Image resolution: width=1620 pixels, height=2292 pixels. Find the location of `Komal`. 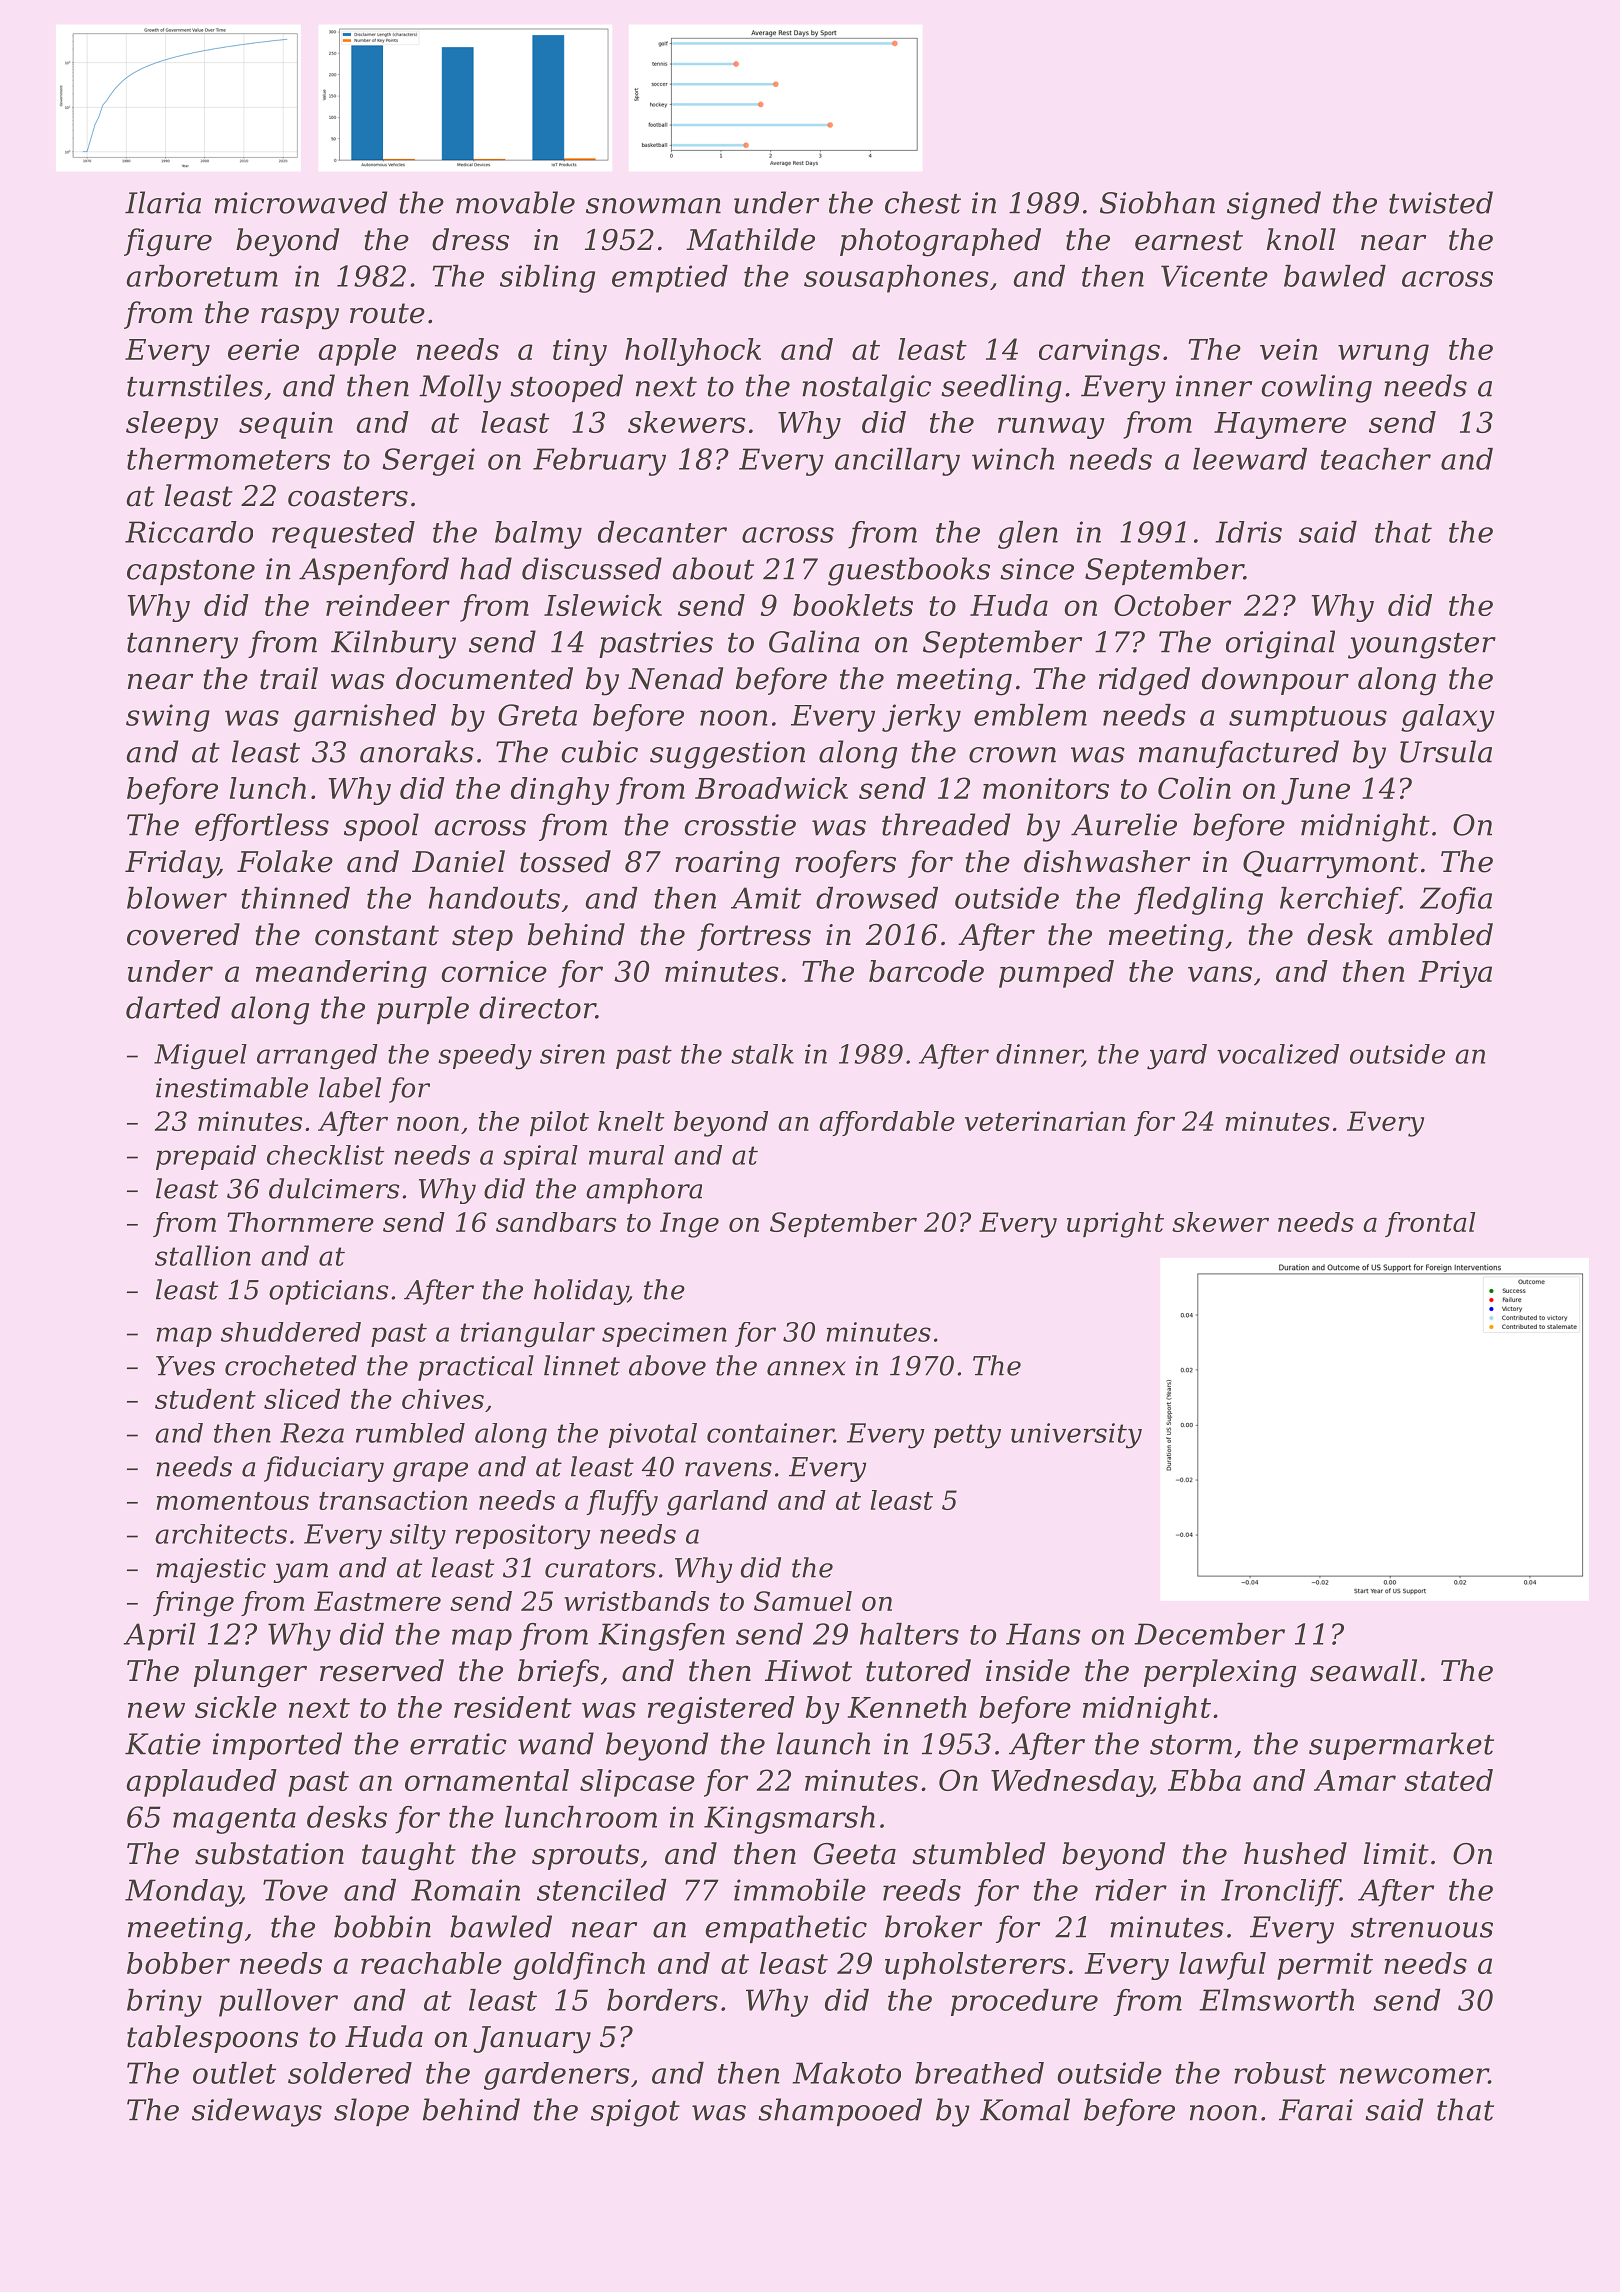

Komal is located at coordinates (1025, 2109).
